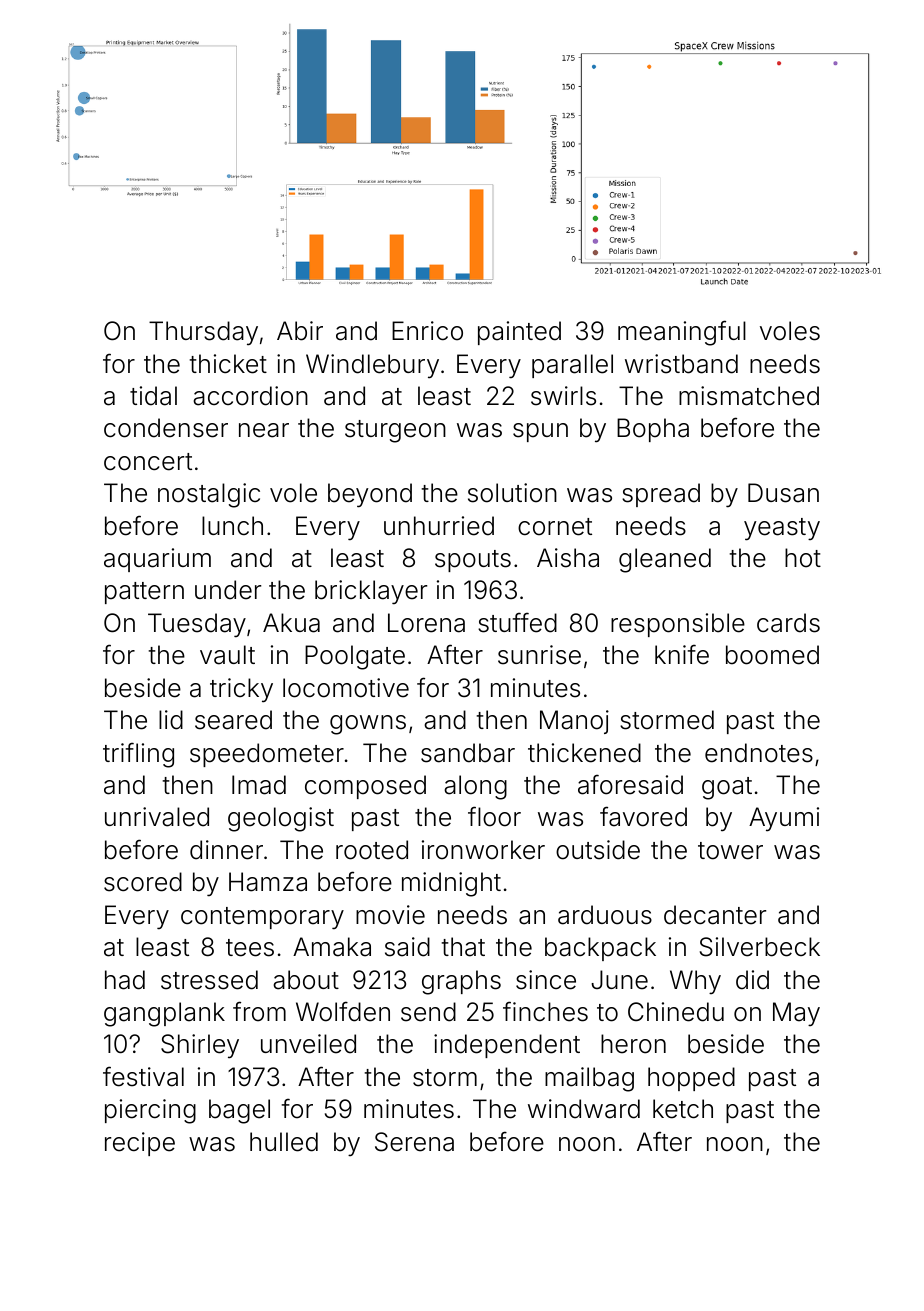 The image size is (924, 1311). Describe the element at coordinates (483, 850) in the screenshot. I see `ironworker` at that location.
